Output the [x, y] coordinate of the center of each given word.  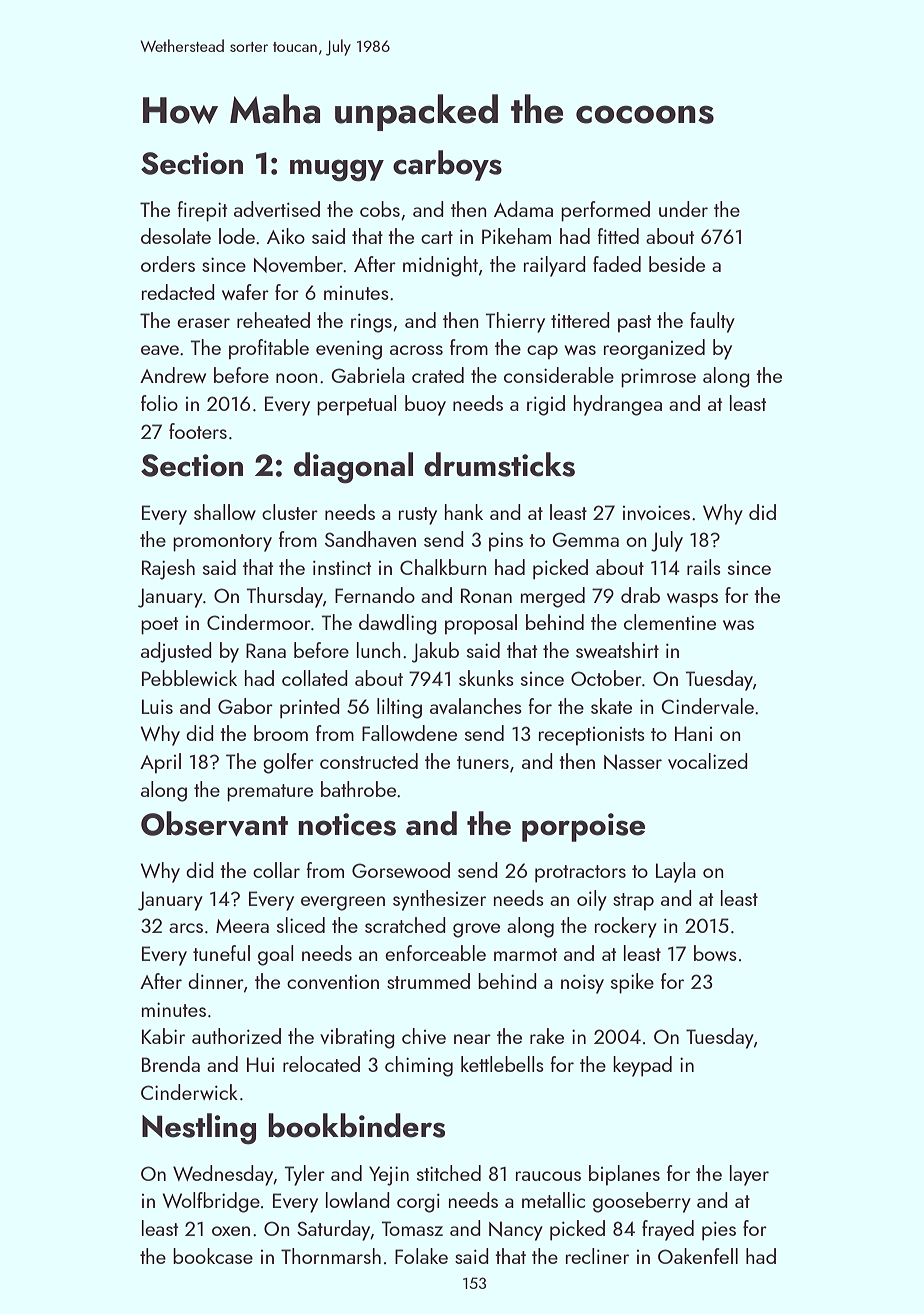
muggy [337, 170]
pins [506, 542]
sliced [301, 925]
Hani [693, 733]
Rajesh [168, 569]
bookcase [213, 1256]
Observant [214, 823]
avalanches [476, 706]
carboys [447, 165]
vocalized [708, 761]
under [683, 209]
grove [476, 930]
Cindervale [707, 706]
